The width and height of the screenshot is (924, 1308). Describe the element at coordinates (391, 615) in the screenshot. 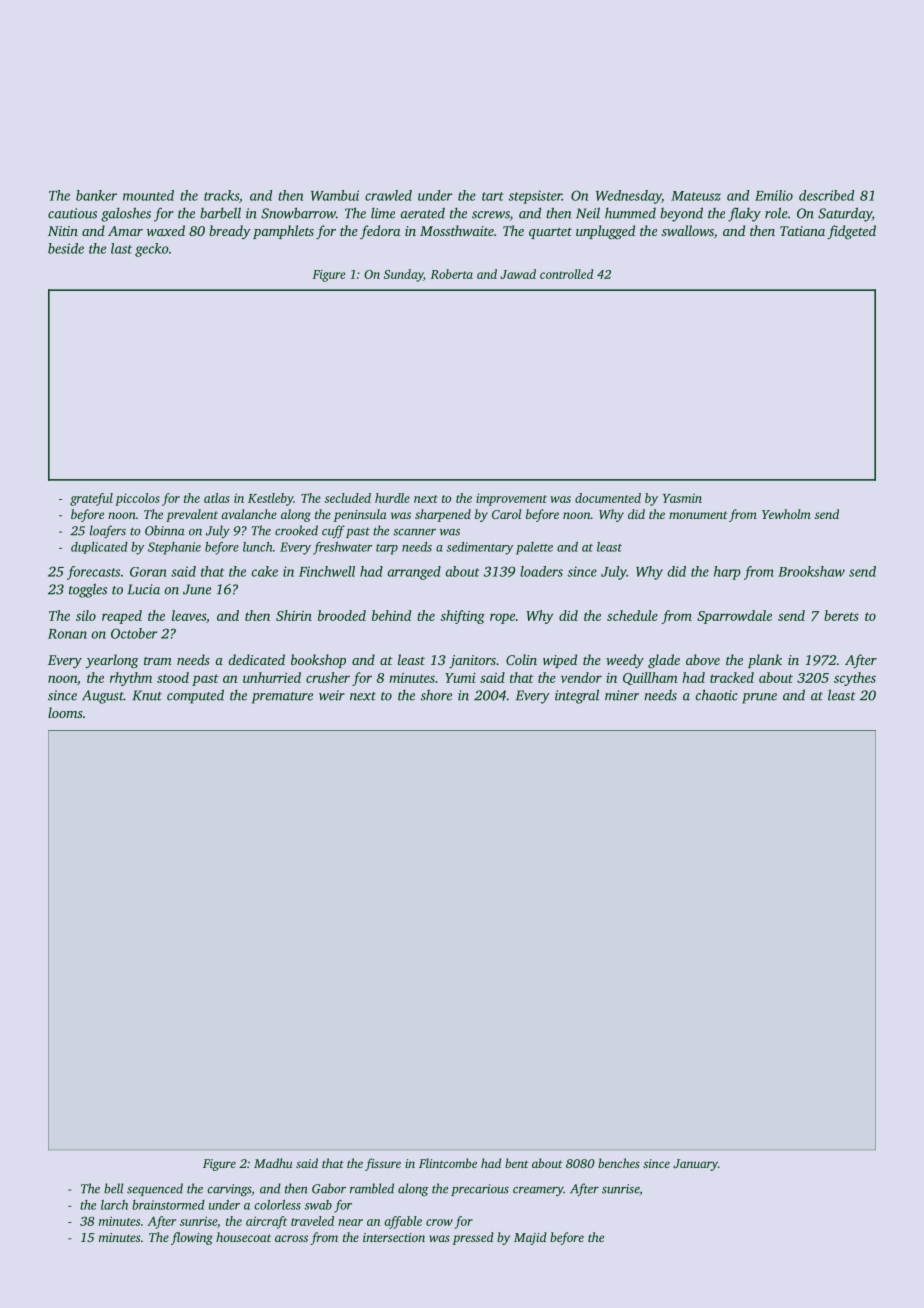

I see `behind` at that location.
